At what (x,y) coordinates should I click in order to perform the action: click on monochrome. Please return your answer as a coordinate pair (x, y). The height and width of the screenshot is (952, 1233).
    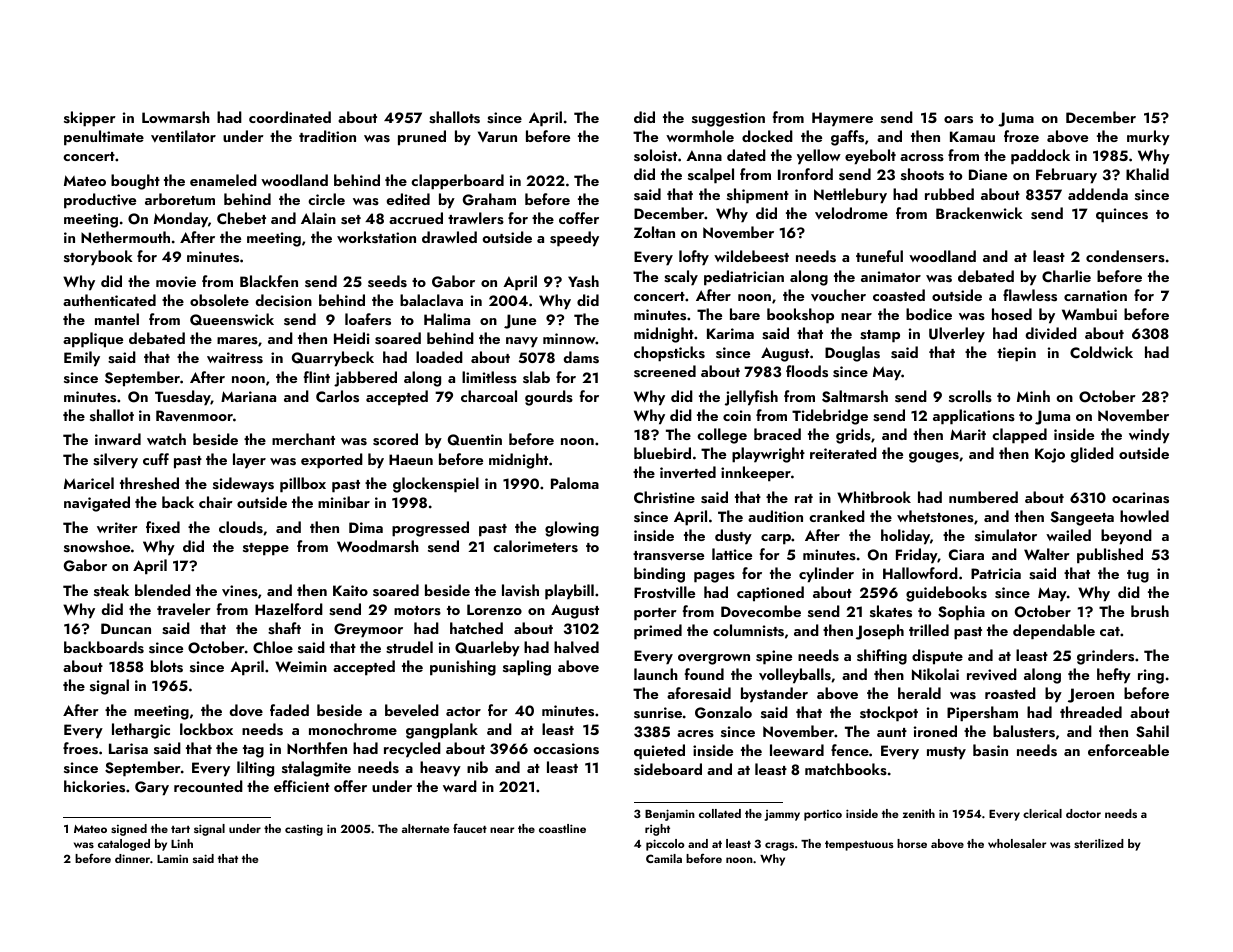
    Looking at the image, I should click on (353, 729).
